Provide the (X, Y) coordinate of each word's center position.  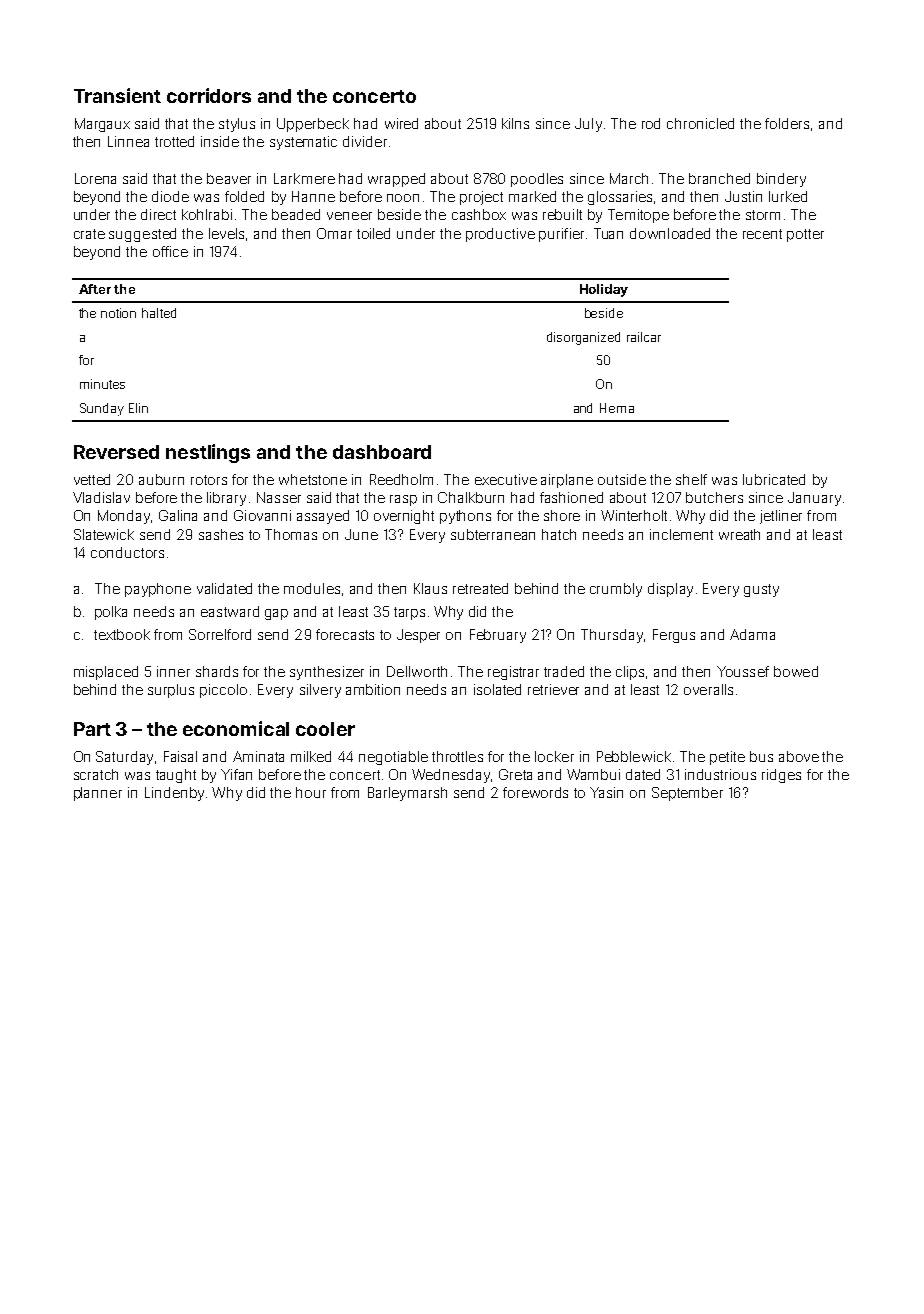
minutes (102, 384)
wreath (739, 534)
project (481, 198)
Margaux (102, 125)
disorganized (583, 338)
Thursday (612, 636)
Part (92, 729)
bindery (781, 180)
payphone (158, 590)
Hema (617, 408)
